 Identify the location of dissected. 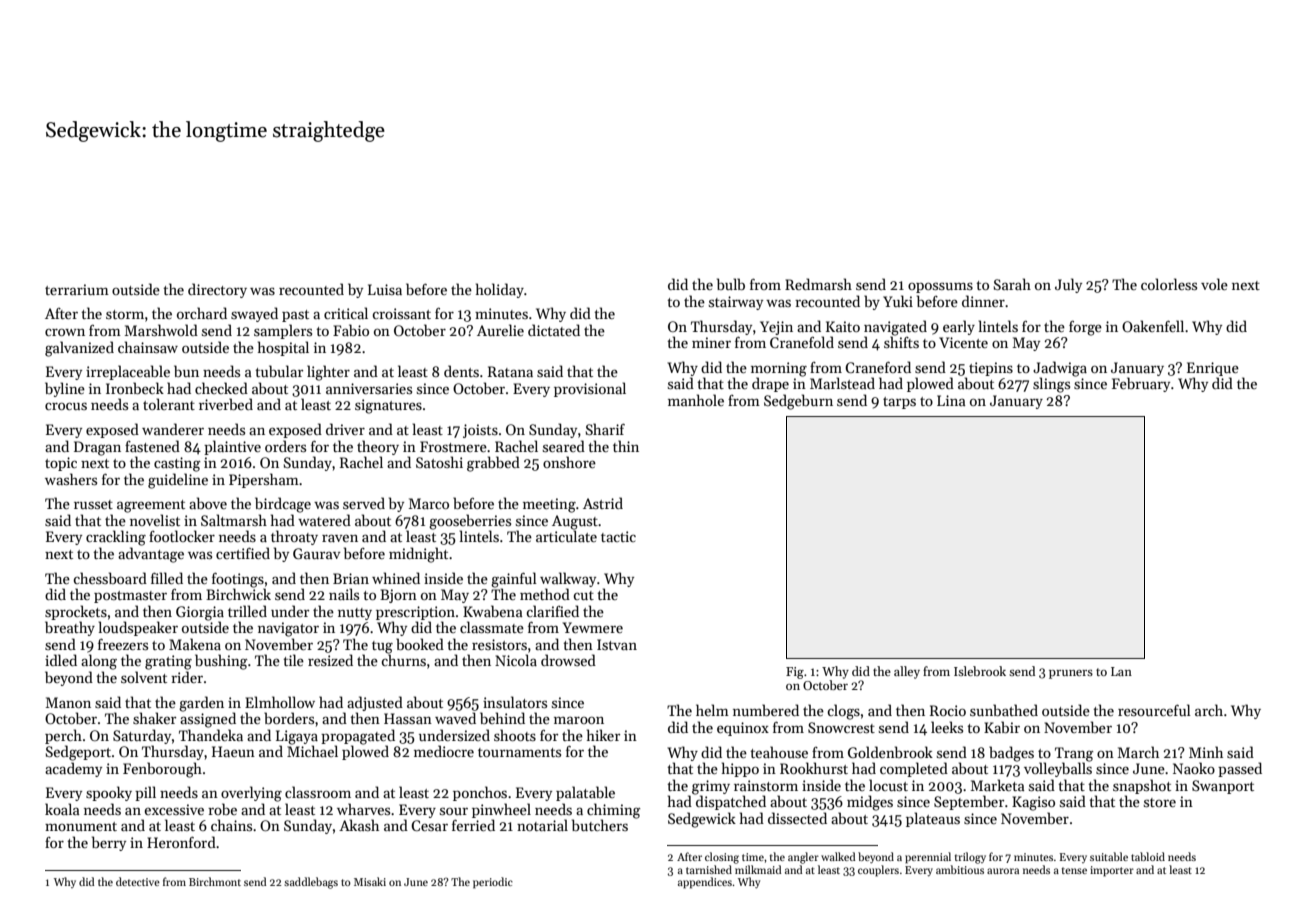
(797, 818).
